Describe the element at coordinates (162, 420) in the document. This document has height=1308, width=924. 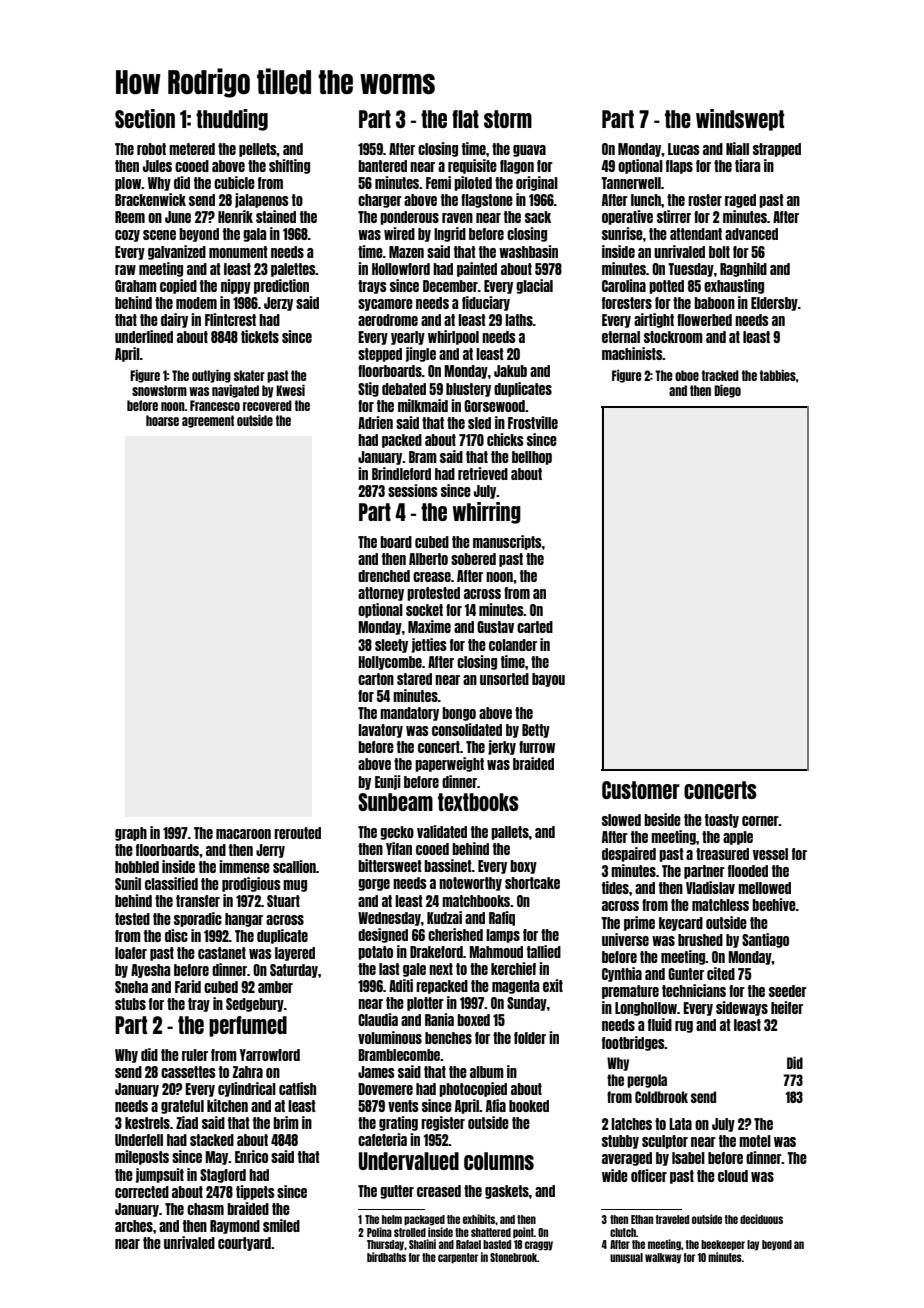
I see `hoarse` at that location.
